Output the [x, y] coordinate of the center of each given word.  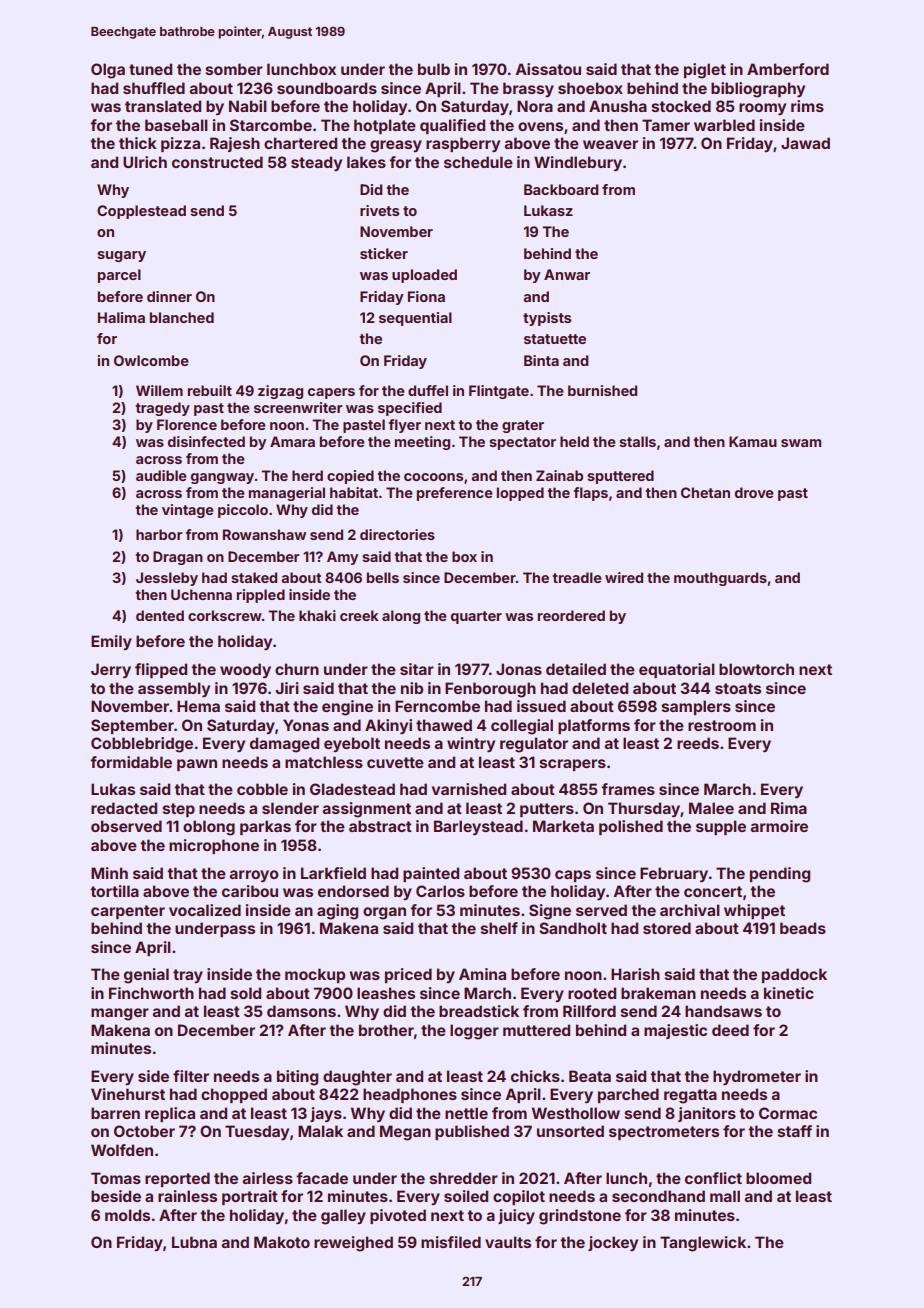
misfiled [451, 1242]
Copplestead [141, 212]
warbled [724, 125]
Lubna [194, 1242]
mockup [315, 975]
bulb [434, 69]
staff [794, 1131]
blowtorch [756, 669]
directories [397, 534]
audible [161, 475]
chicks [535, 1076]
